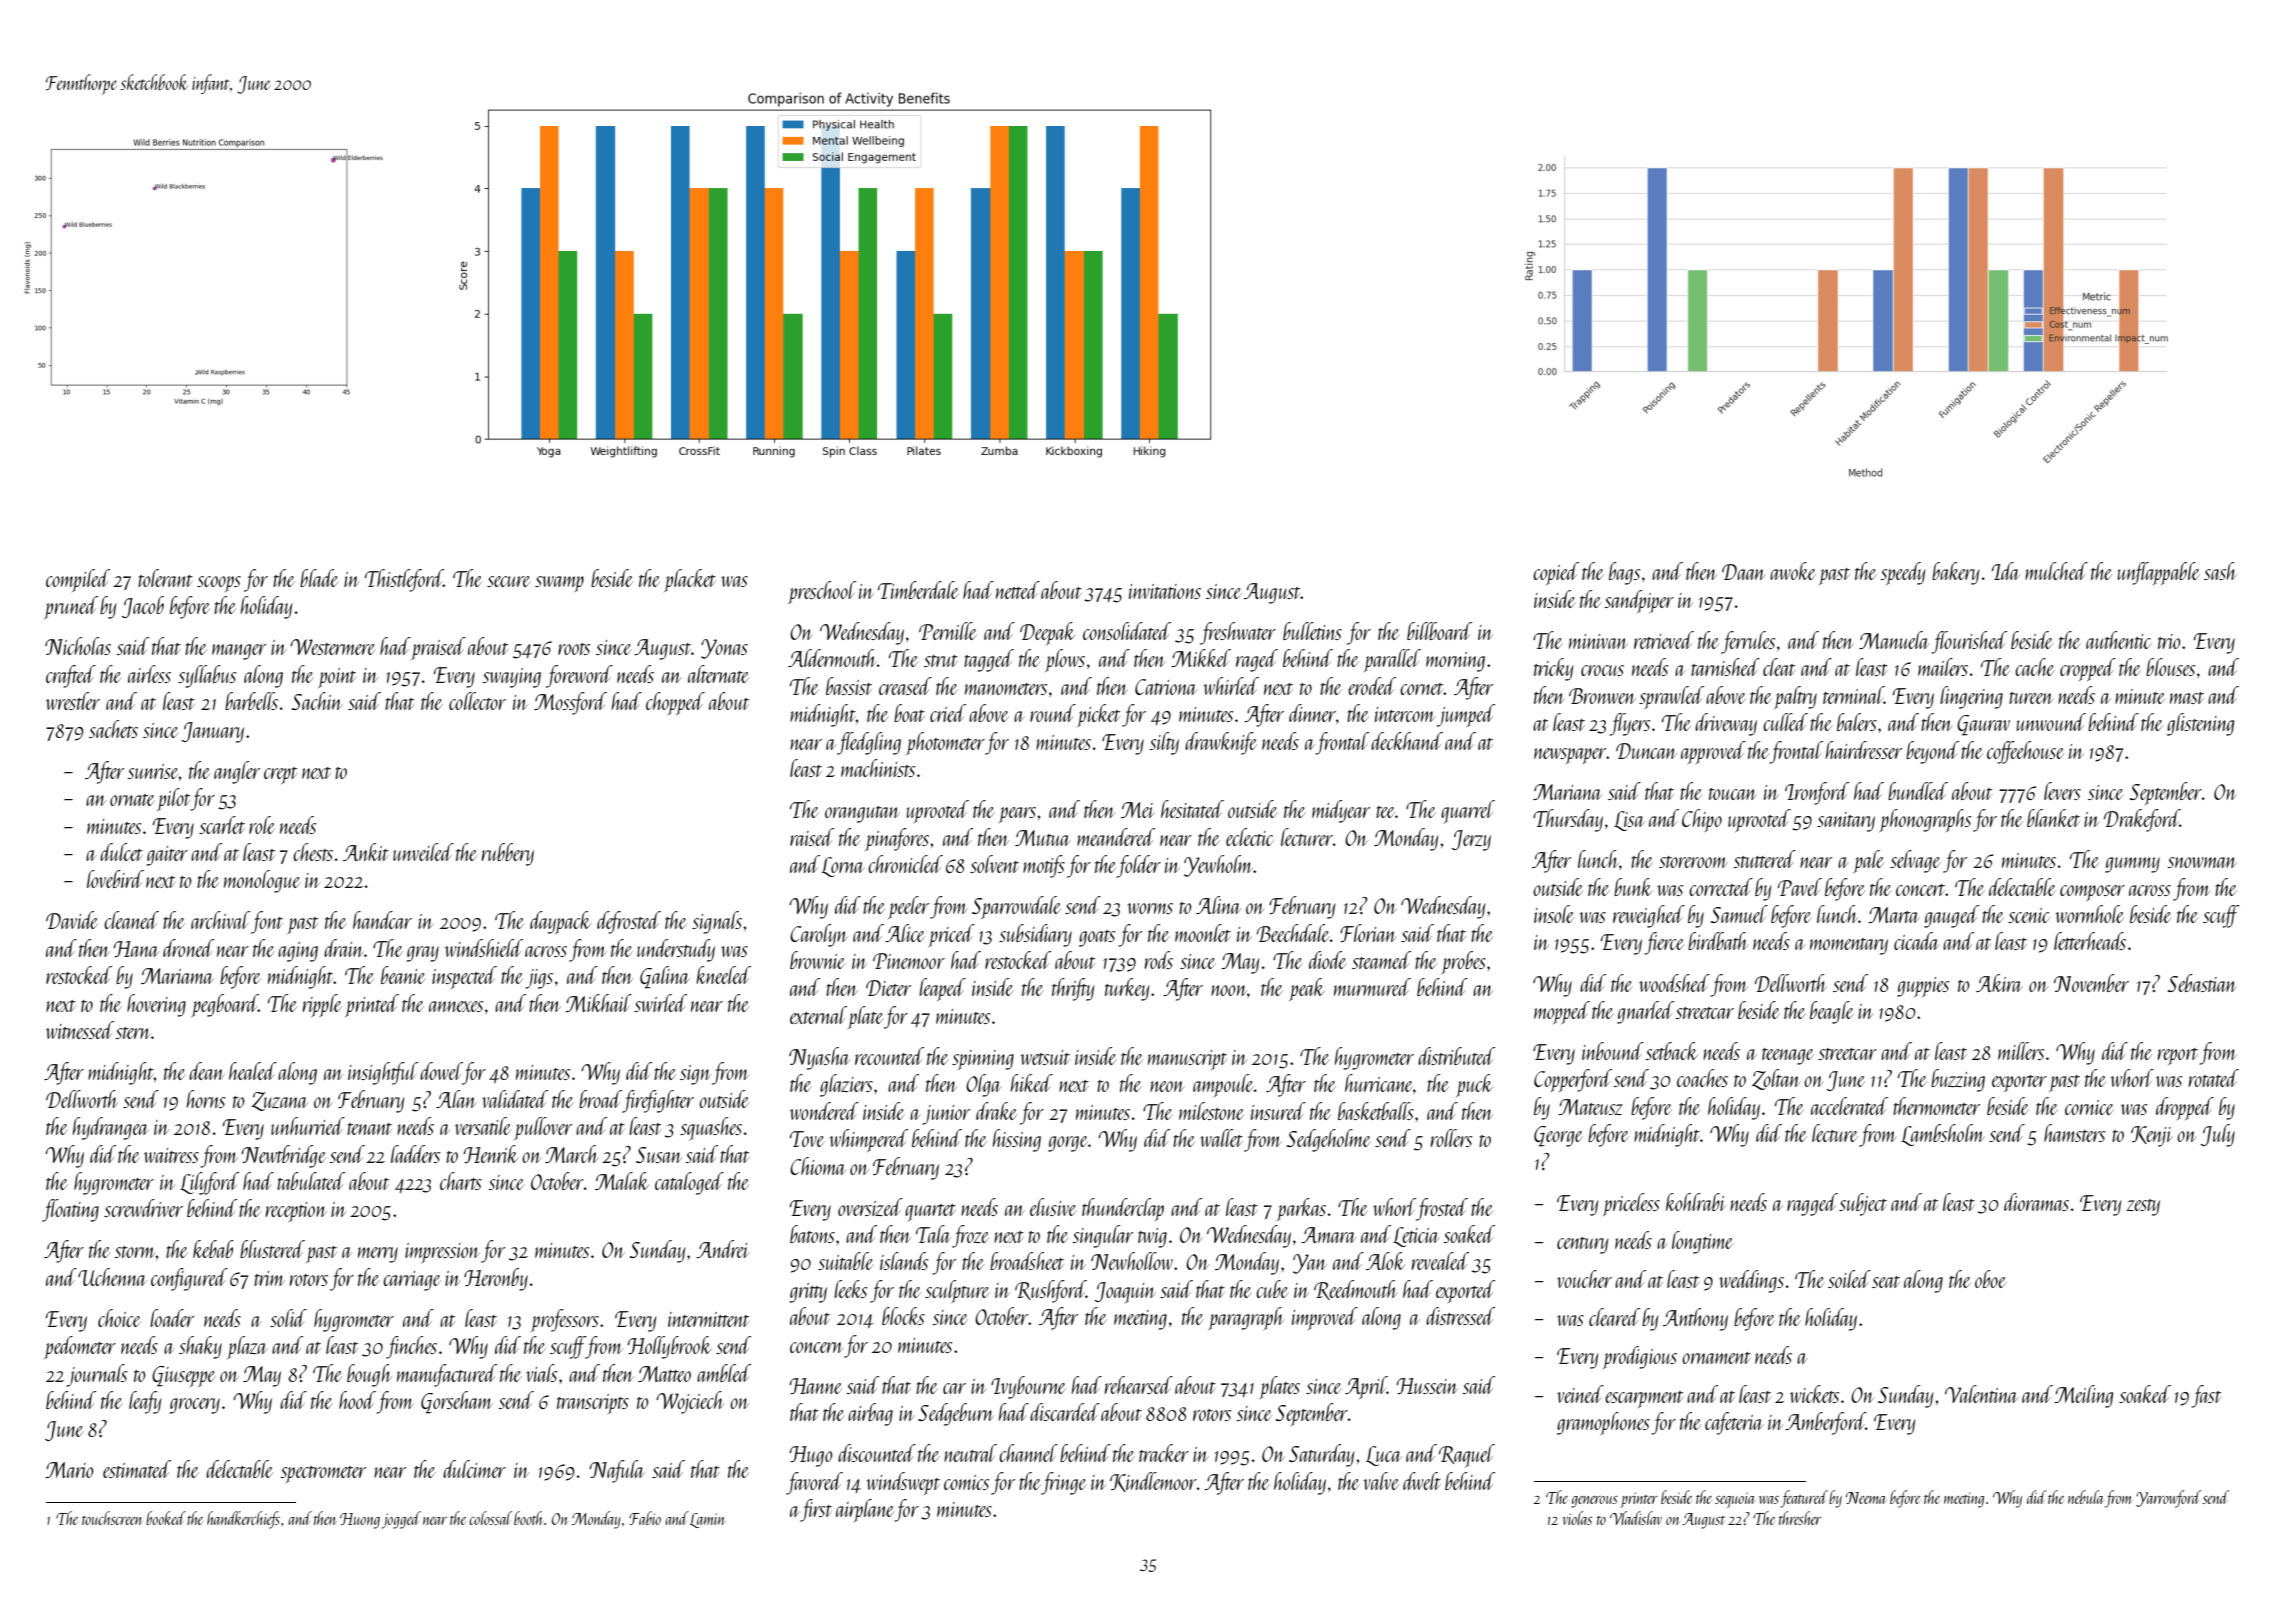 This document has width=2282, height=1614. I want to click on blade, so click(319, 578).
